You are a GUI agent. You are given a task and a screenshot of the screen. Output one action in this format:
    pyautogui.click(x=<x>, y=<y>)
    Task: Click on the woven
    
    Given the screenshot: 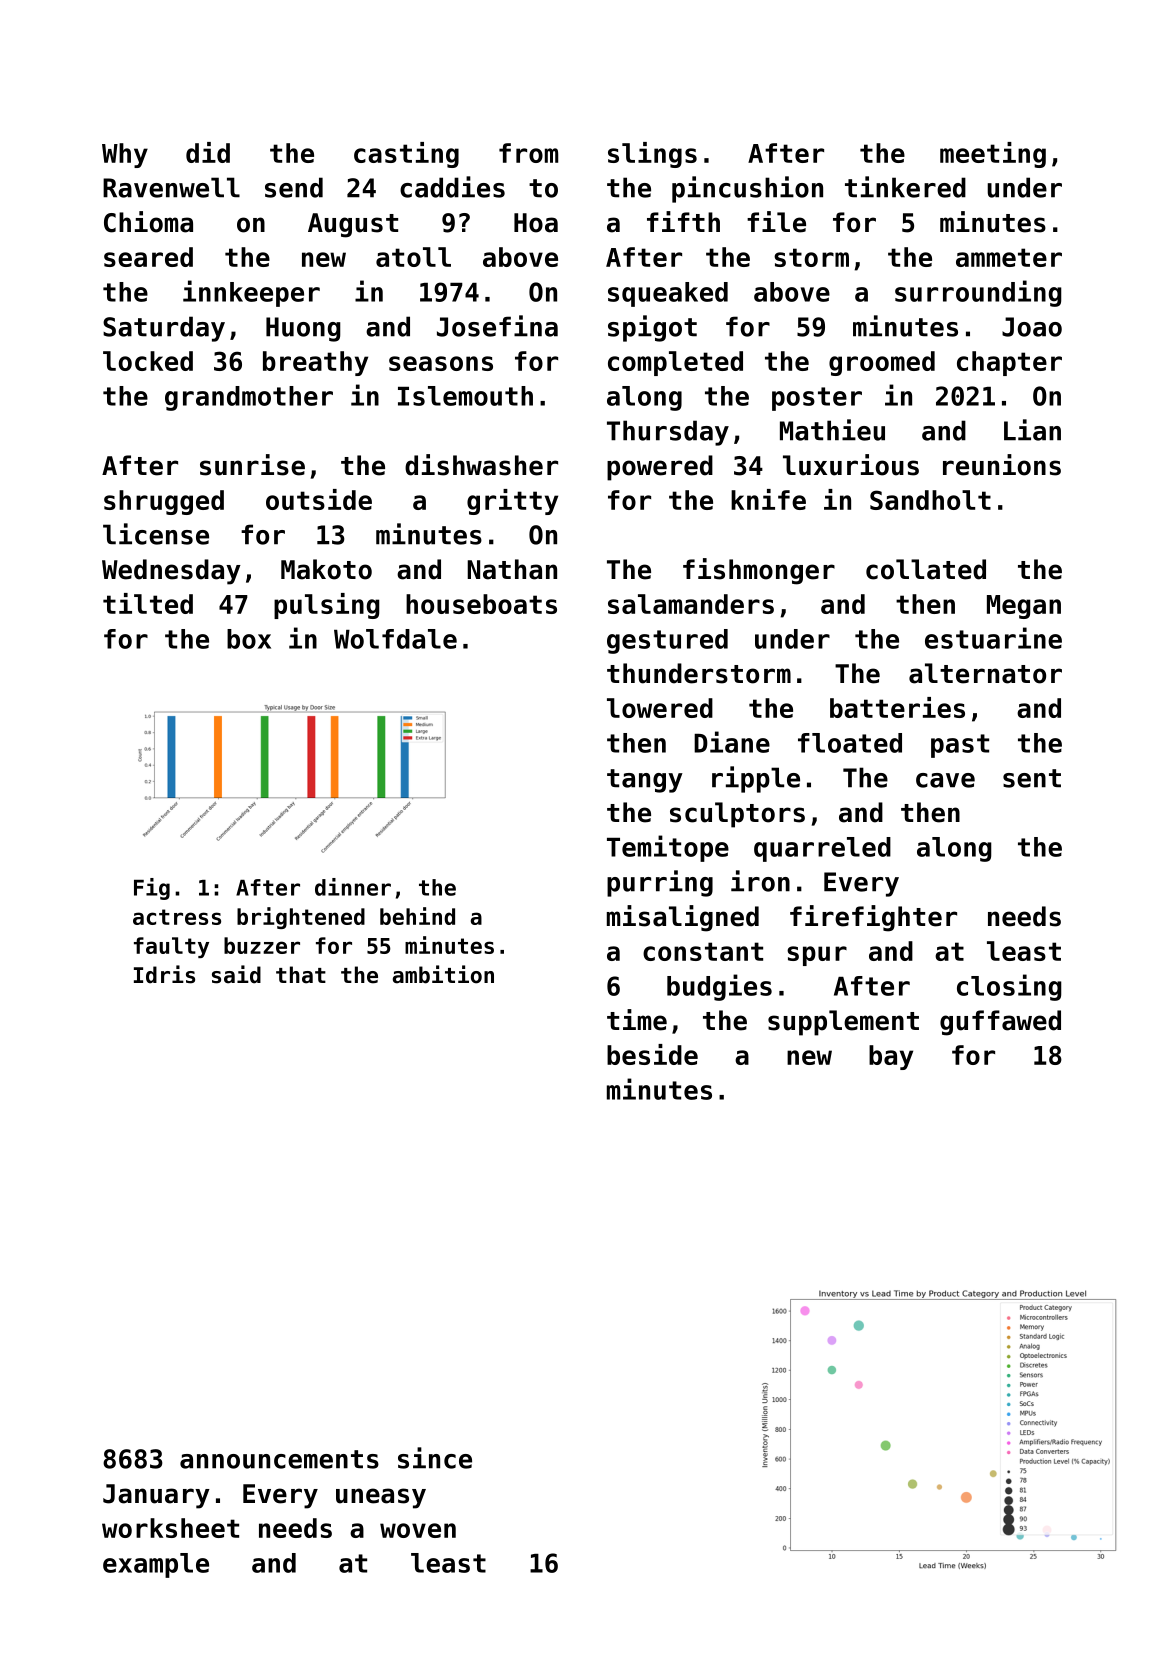 What is the action you would take?
    pyautogui.click(x=418, y=1530)
